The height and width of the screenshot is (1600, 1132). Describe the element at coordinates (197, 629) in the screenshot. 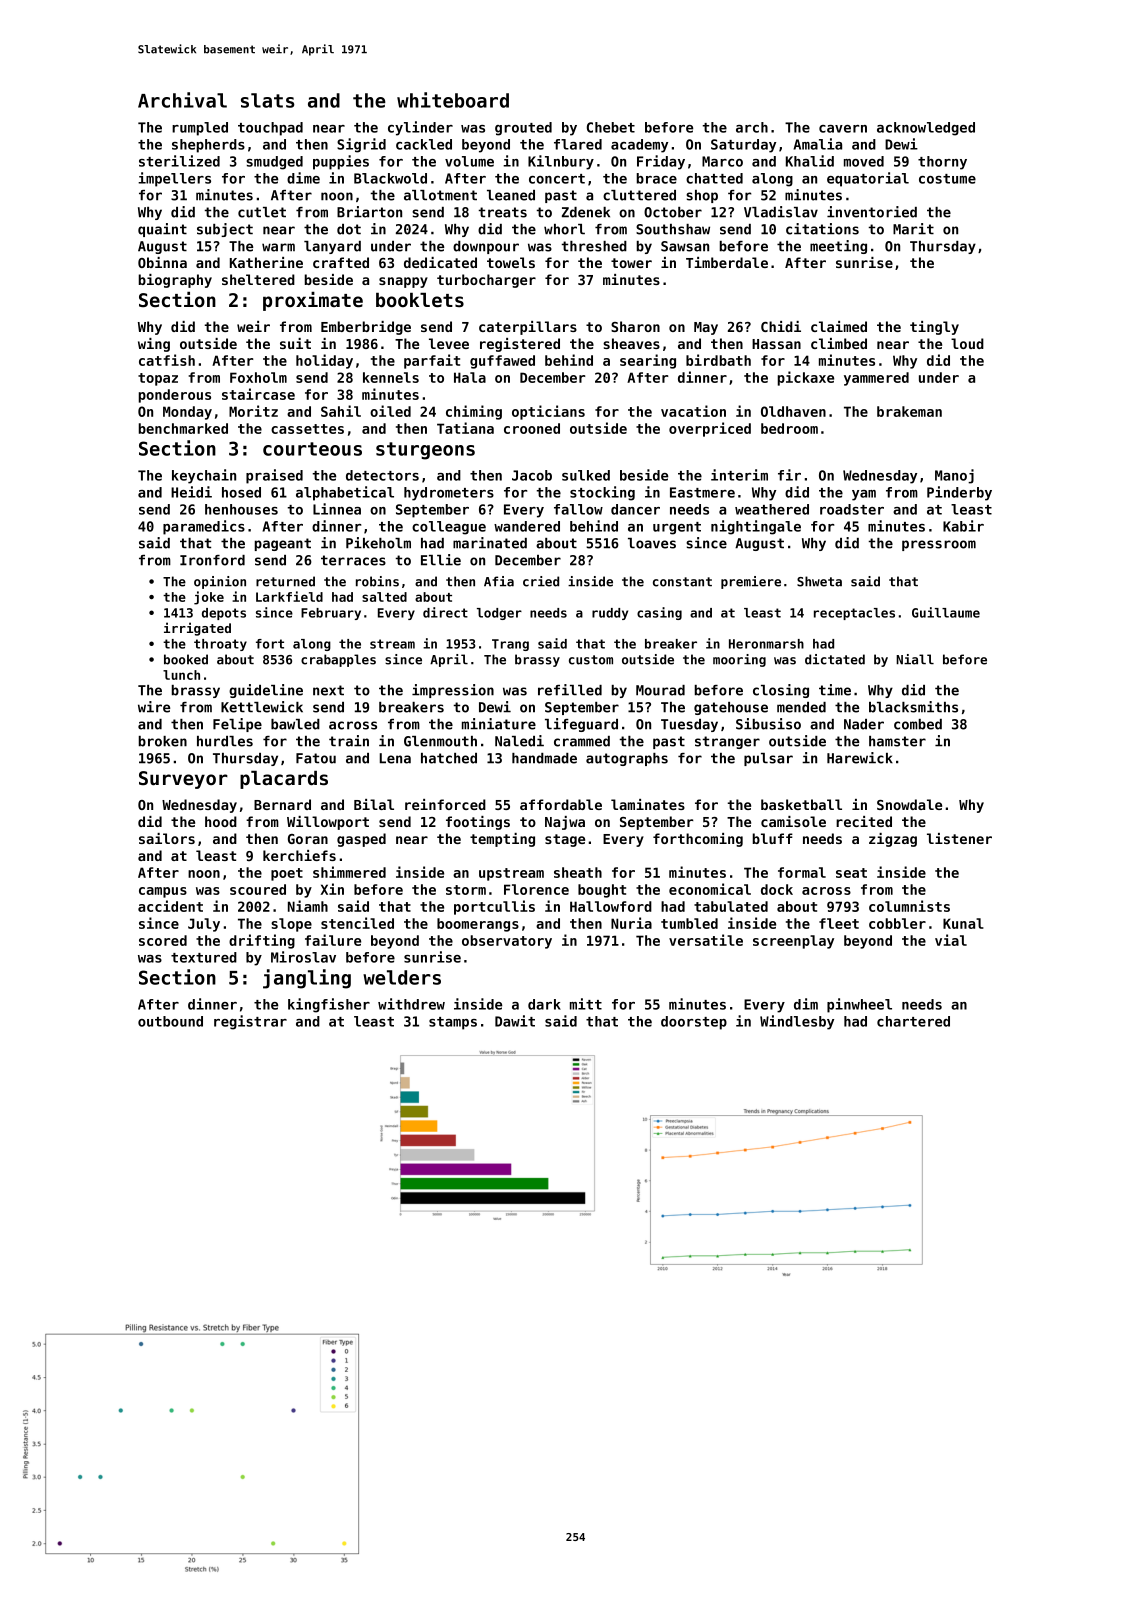

I see `irrigated` at that location.
